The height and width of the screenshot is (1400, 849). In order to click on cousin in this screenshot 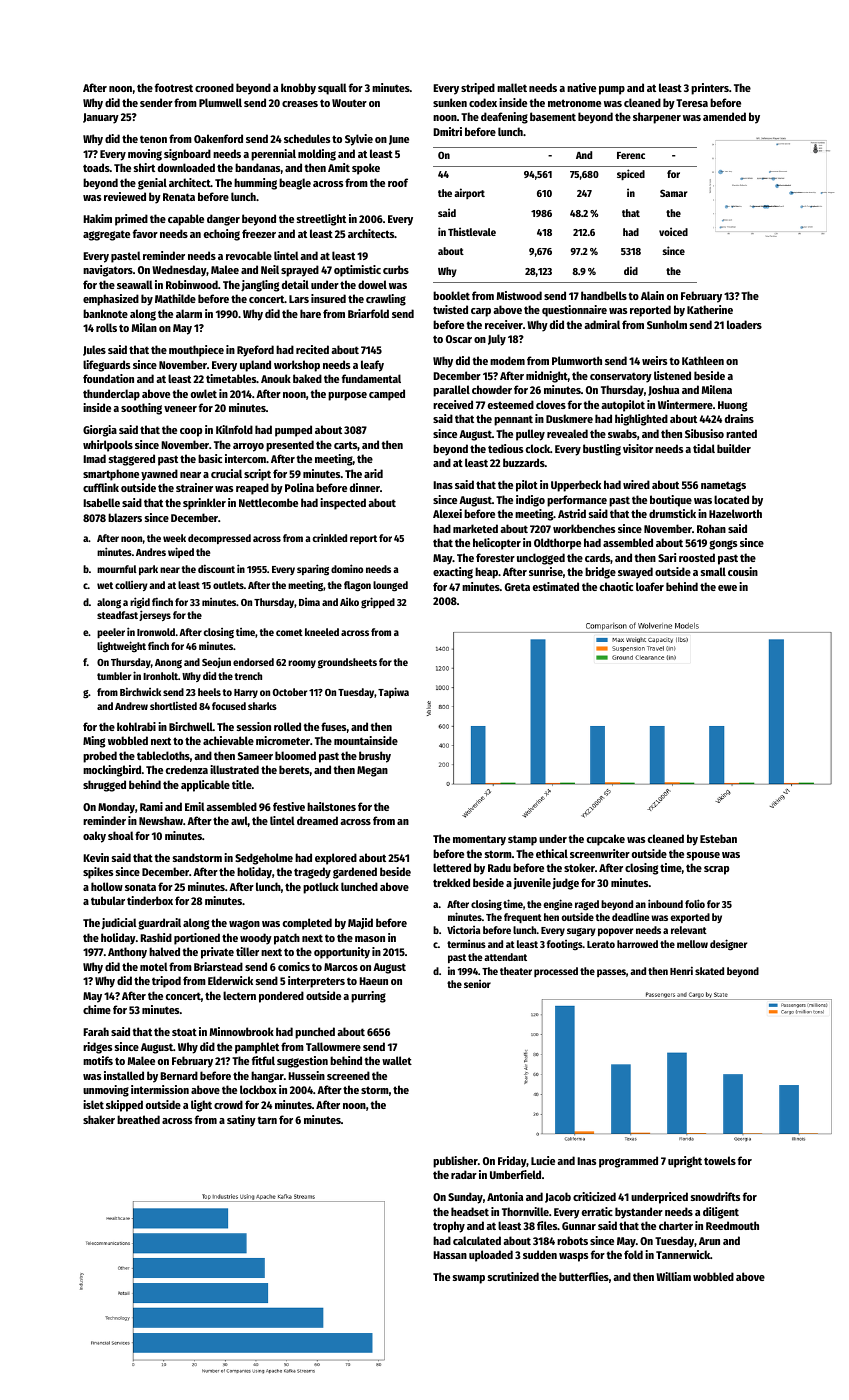, I will do `click(743, 571)`.
